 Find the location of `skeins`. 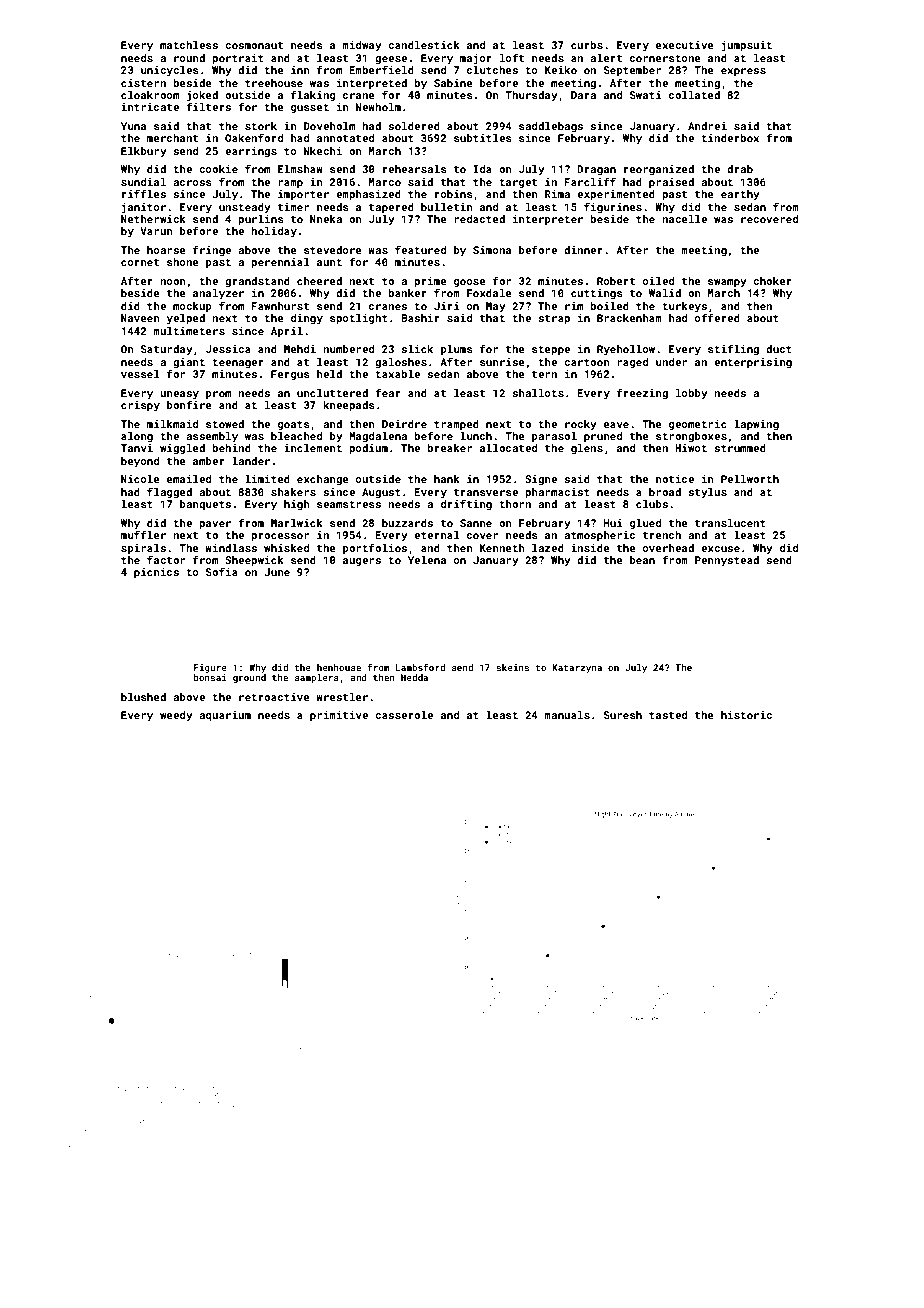

skeins is located at coordinates (512, 667).
